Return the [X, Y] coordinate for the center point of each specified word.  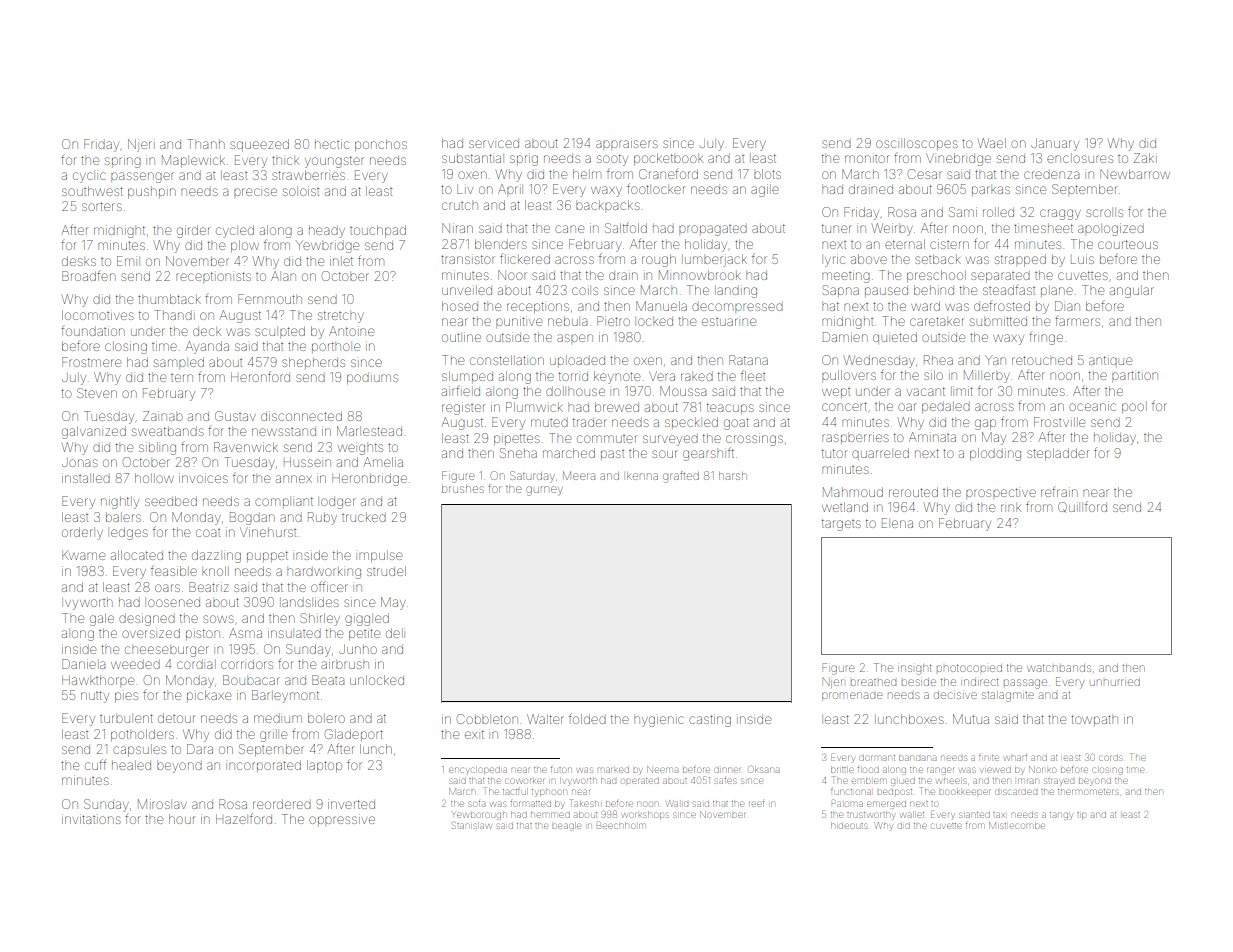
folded [587, 718]
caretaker [937, 321]
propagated [713, 230]
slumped [467, 376]
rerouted [913, 492]
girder [193, 231]
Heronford [260, 376]
